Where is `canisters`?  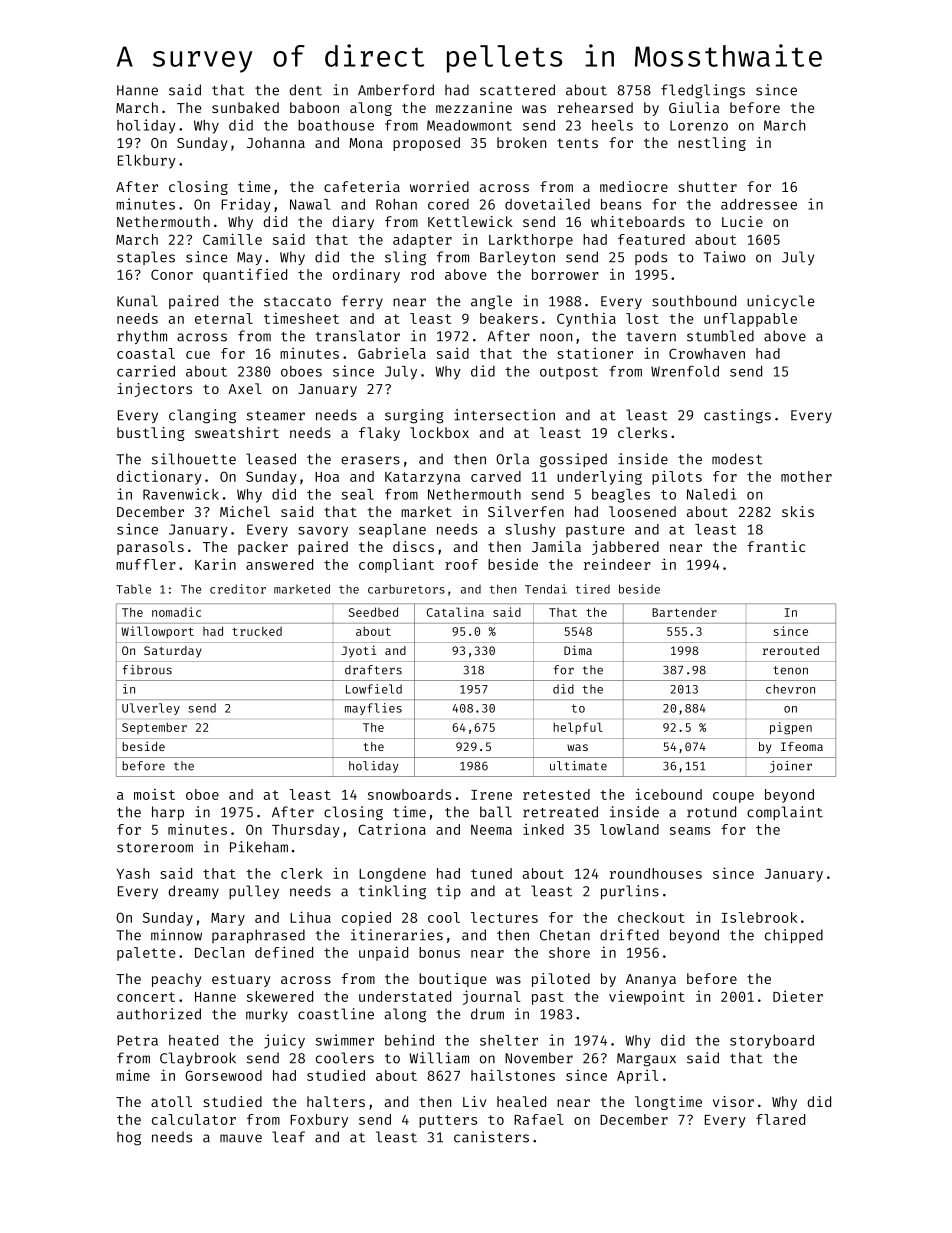 canisters is located at coordinates (491, 1137).
